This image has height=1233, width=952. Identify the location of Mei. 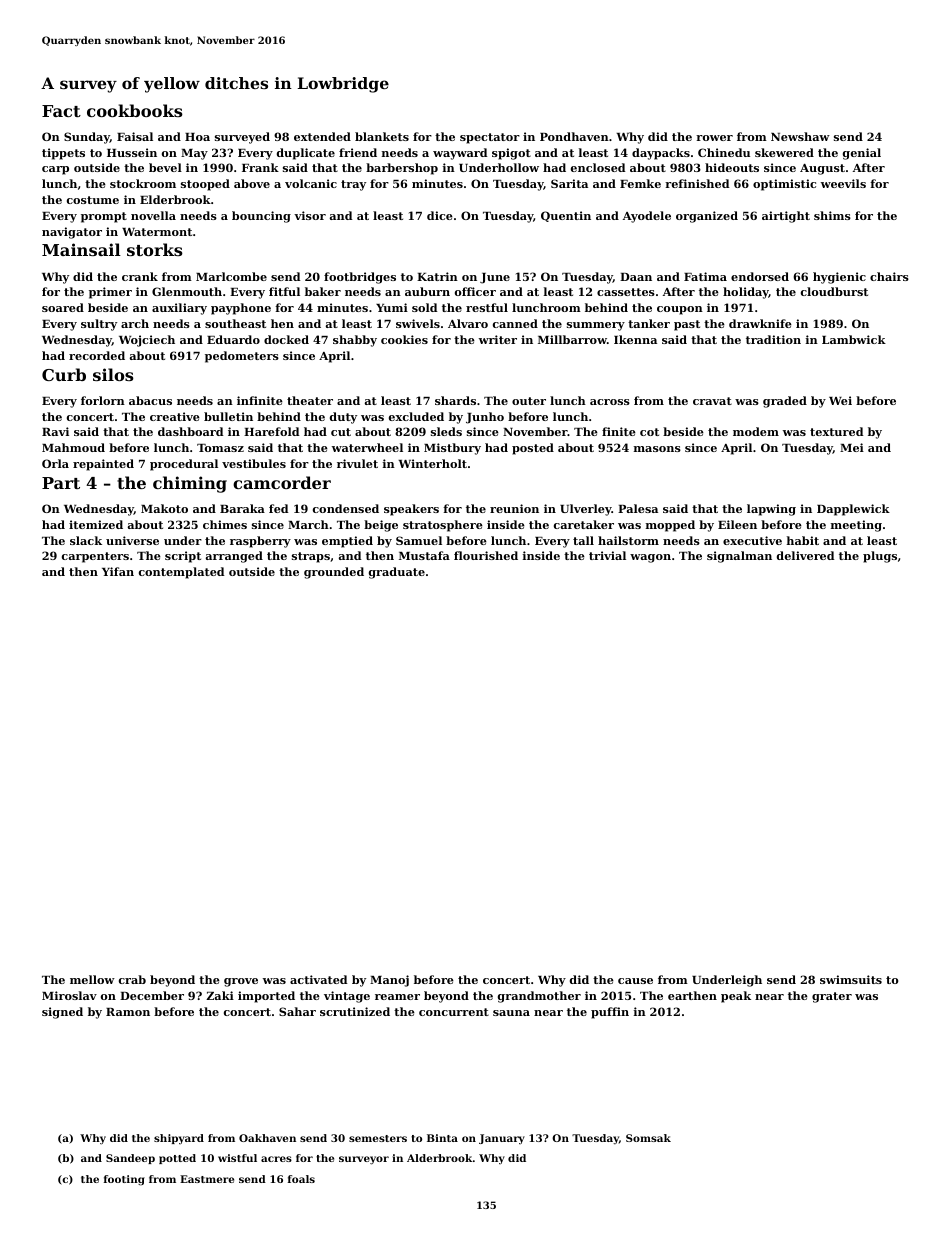
(852, 447).
